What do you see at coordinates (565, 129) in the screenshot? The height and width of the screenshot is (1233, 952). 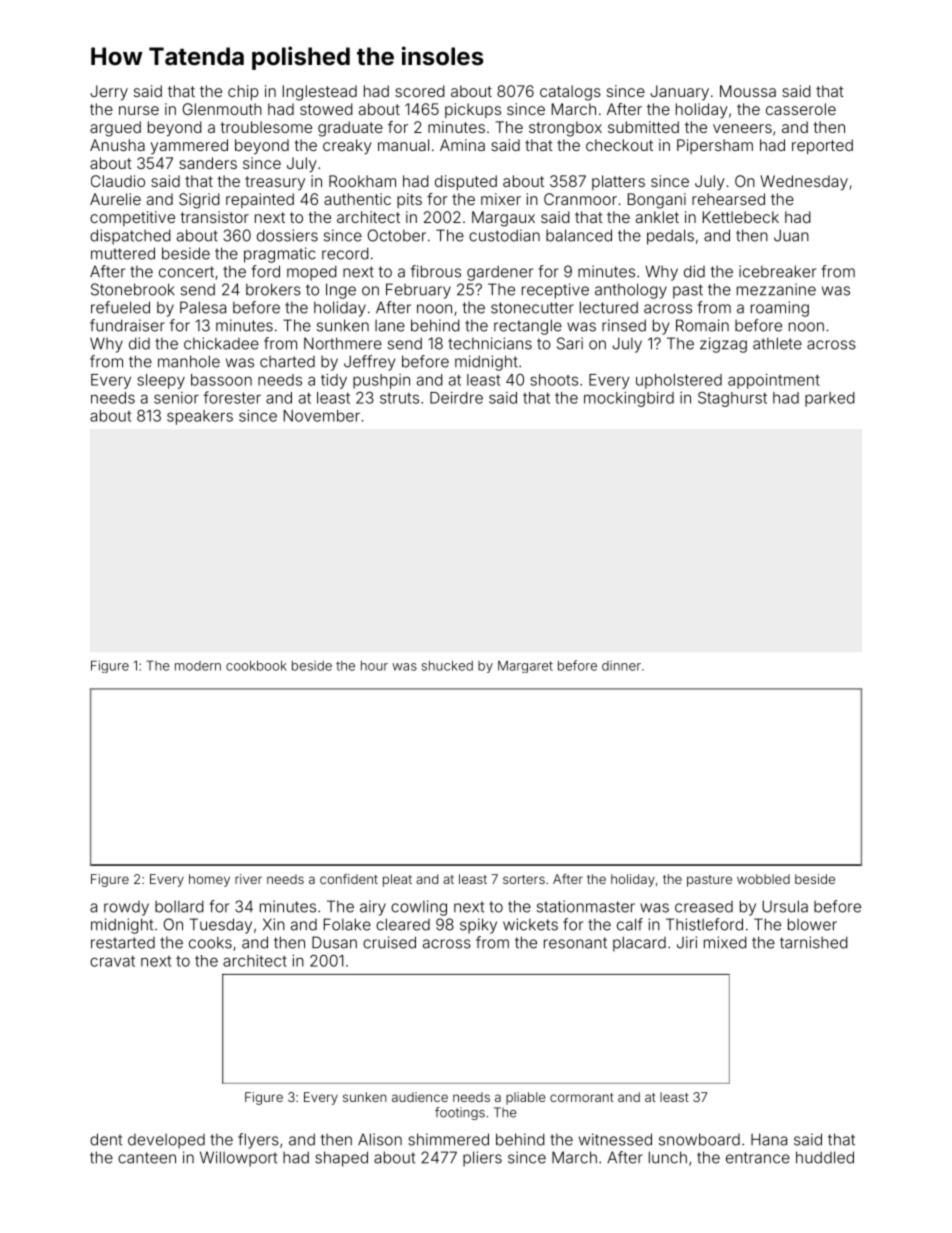 I see `strongbox` at bounding box center [565, 129].
